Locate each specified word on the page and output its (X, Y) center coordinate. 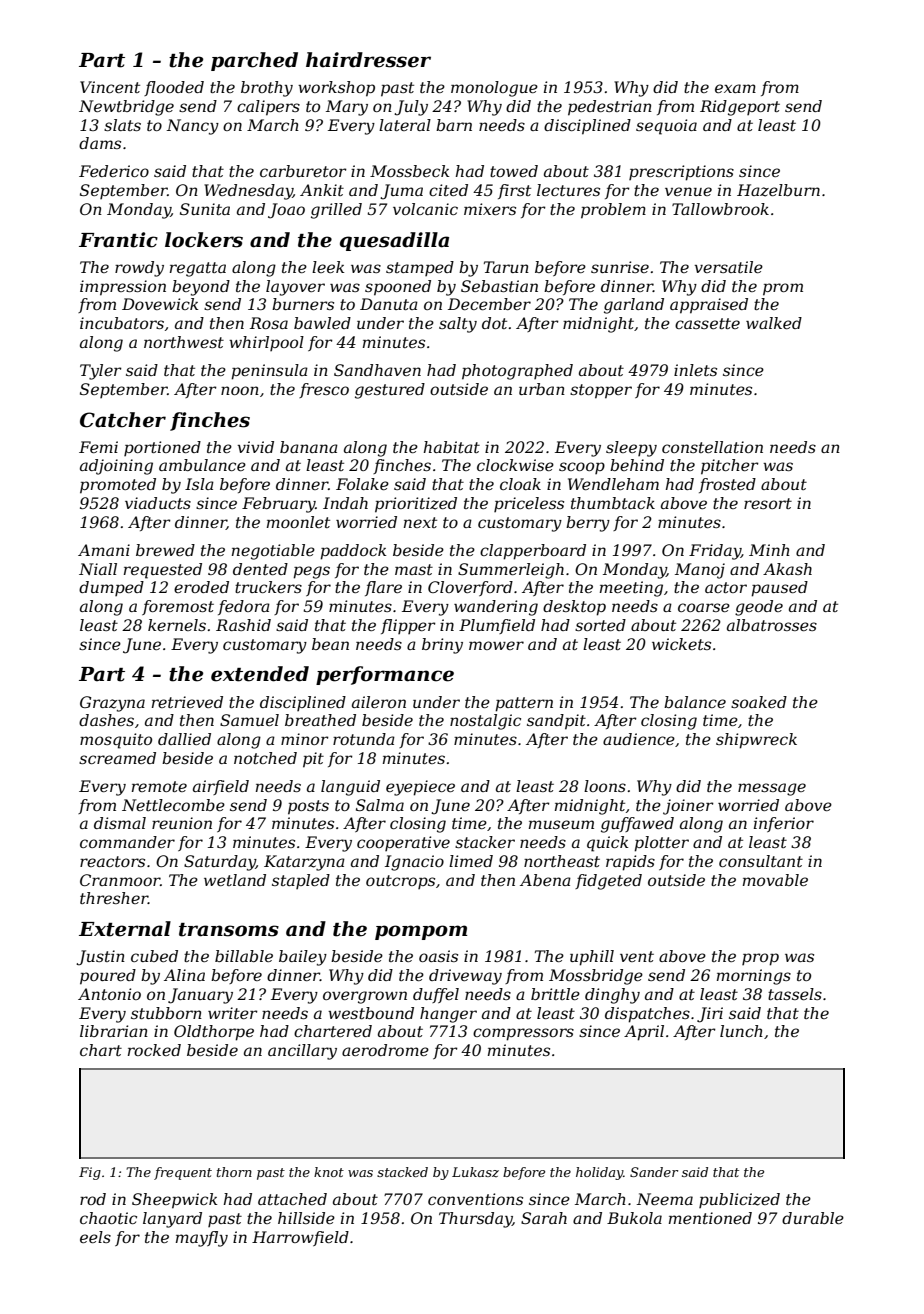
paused (779, 589)
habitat (452, 447)
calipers (268, 108)
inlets (695, 370)
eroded (201, 587)
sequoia (666, 127)
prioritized (416, 505)
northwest (184, 342)
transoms (229, 930)
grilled (336, 211)
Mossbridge (596, 977)
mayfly (202, 1239)
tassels (795, 994)
